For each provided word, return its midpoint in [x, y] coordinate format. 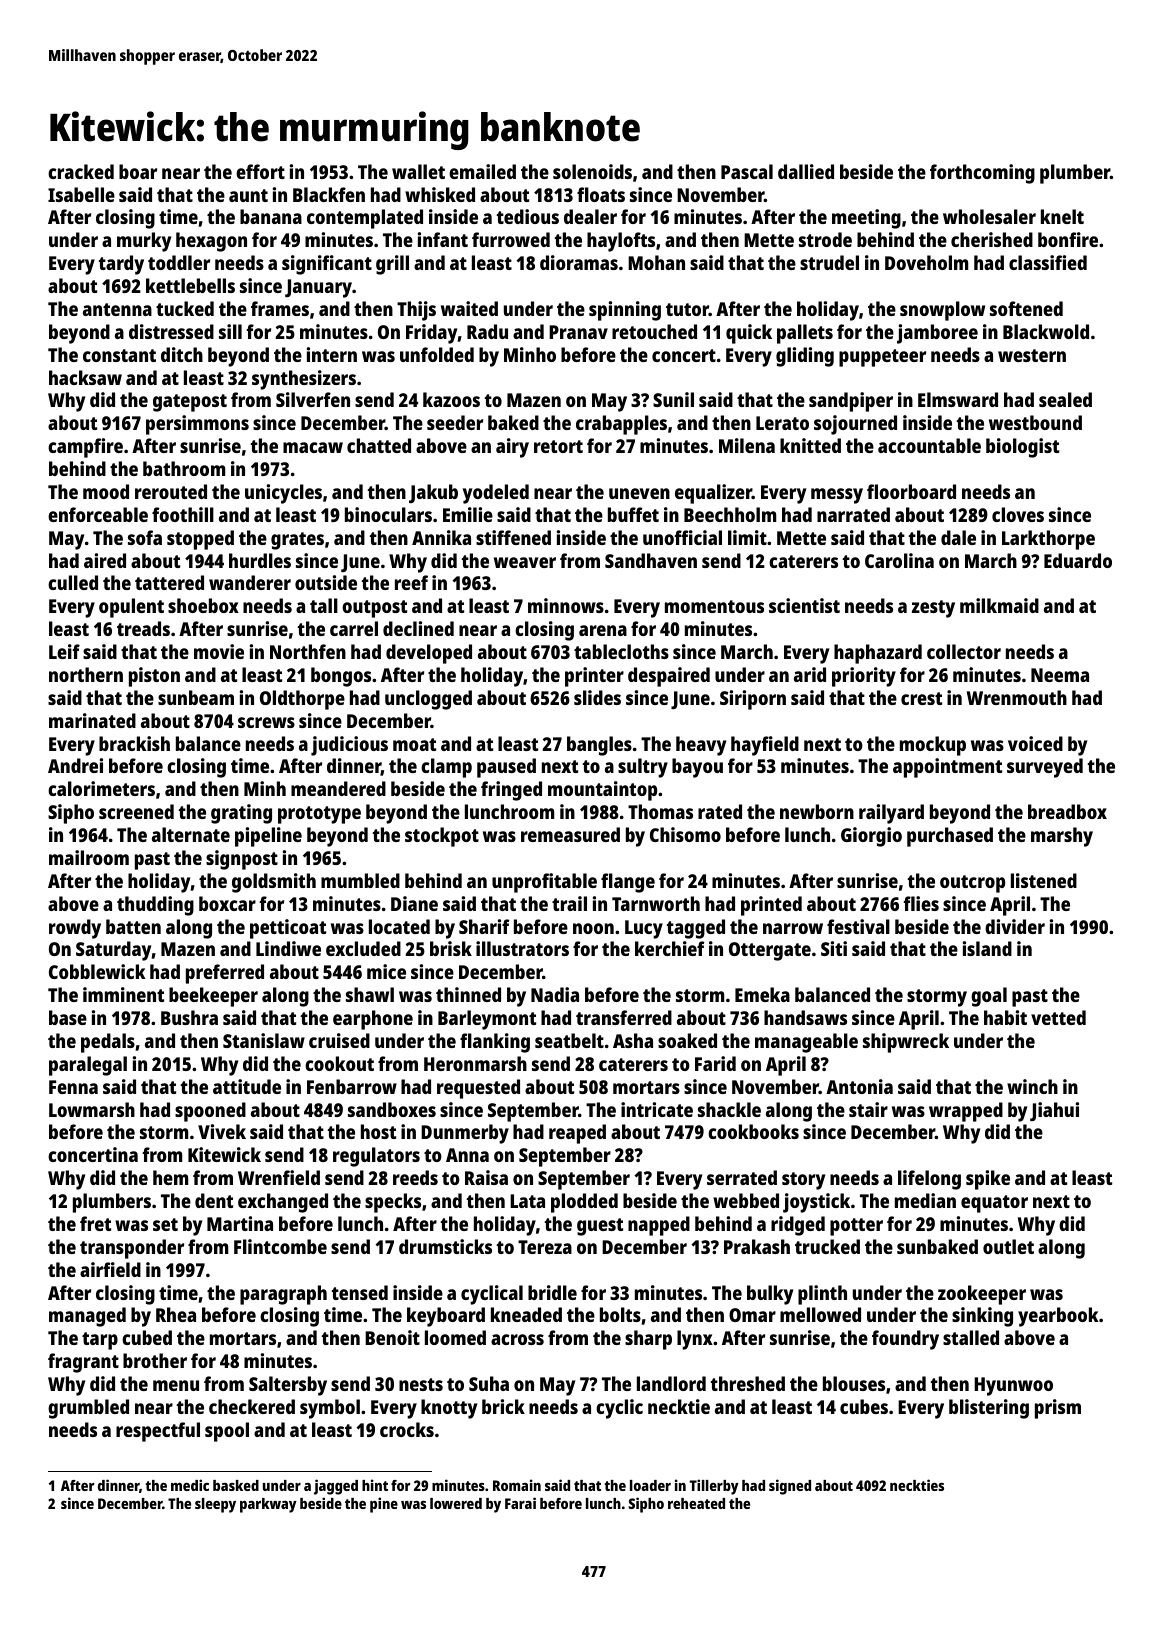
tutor [687, 309]
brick [503, 1406]
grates [297, 541]
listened [1044, 880]
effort [260, 171]
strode [825, 239]
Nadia [555, 994]
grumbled [88, 1409]
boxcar [227, 903]
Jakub [433, 493]
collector [964, 651]
